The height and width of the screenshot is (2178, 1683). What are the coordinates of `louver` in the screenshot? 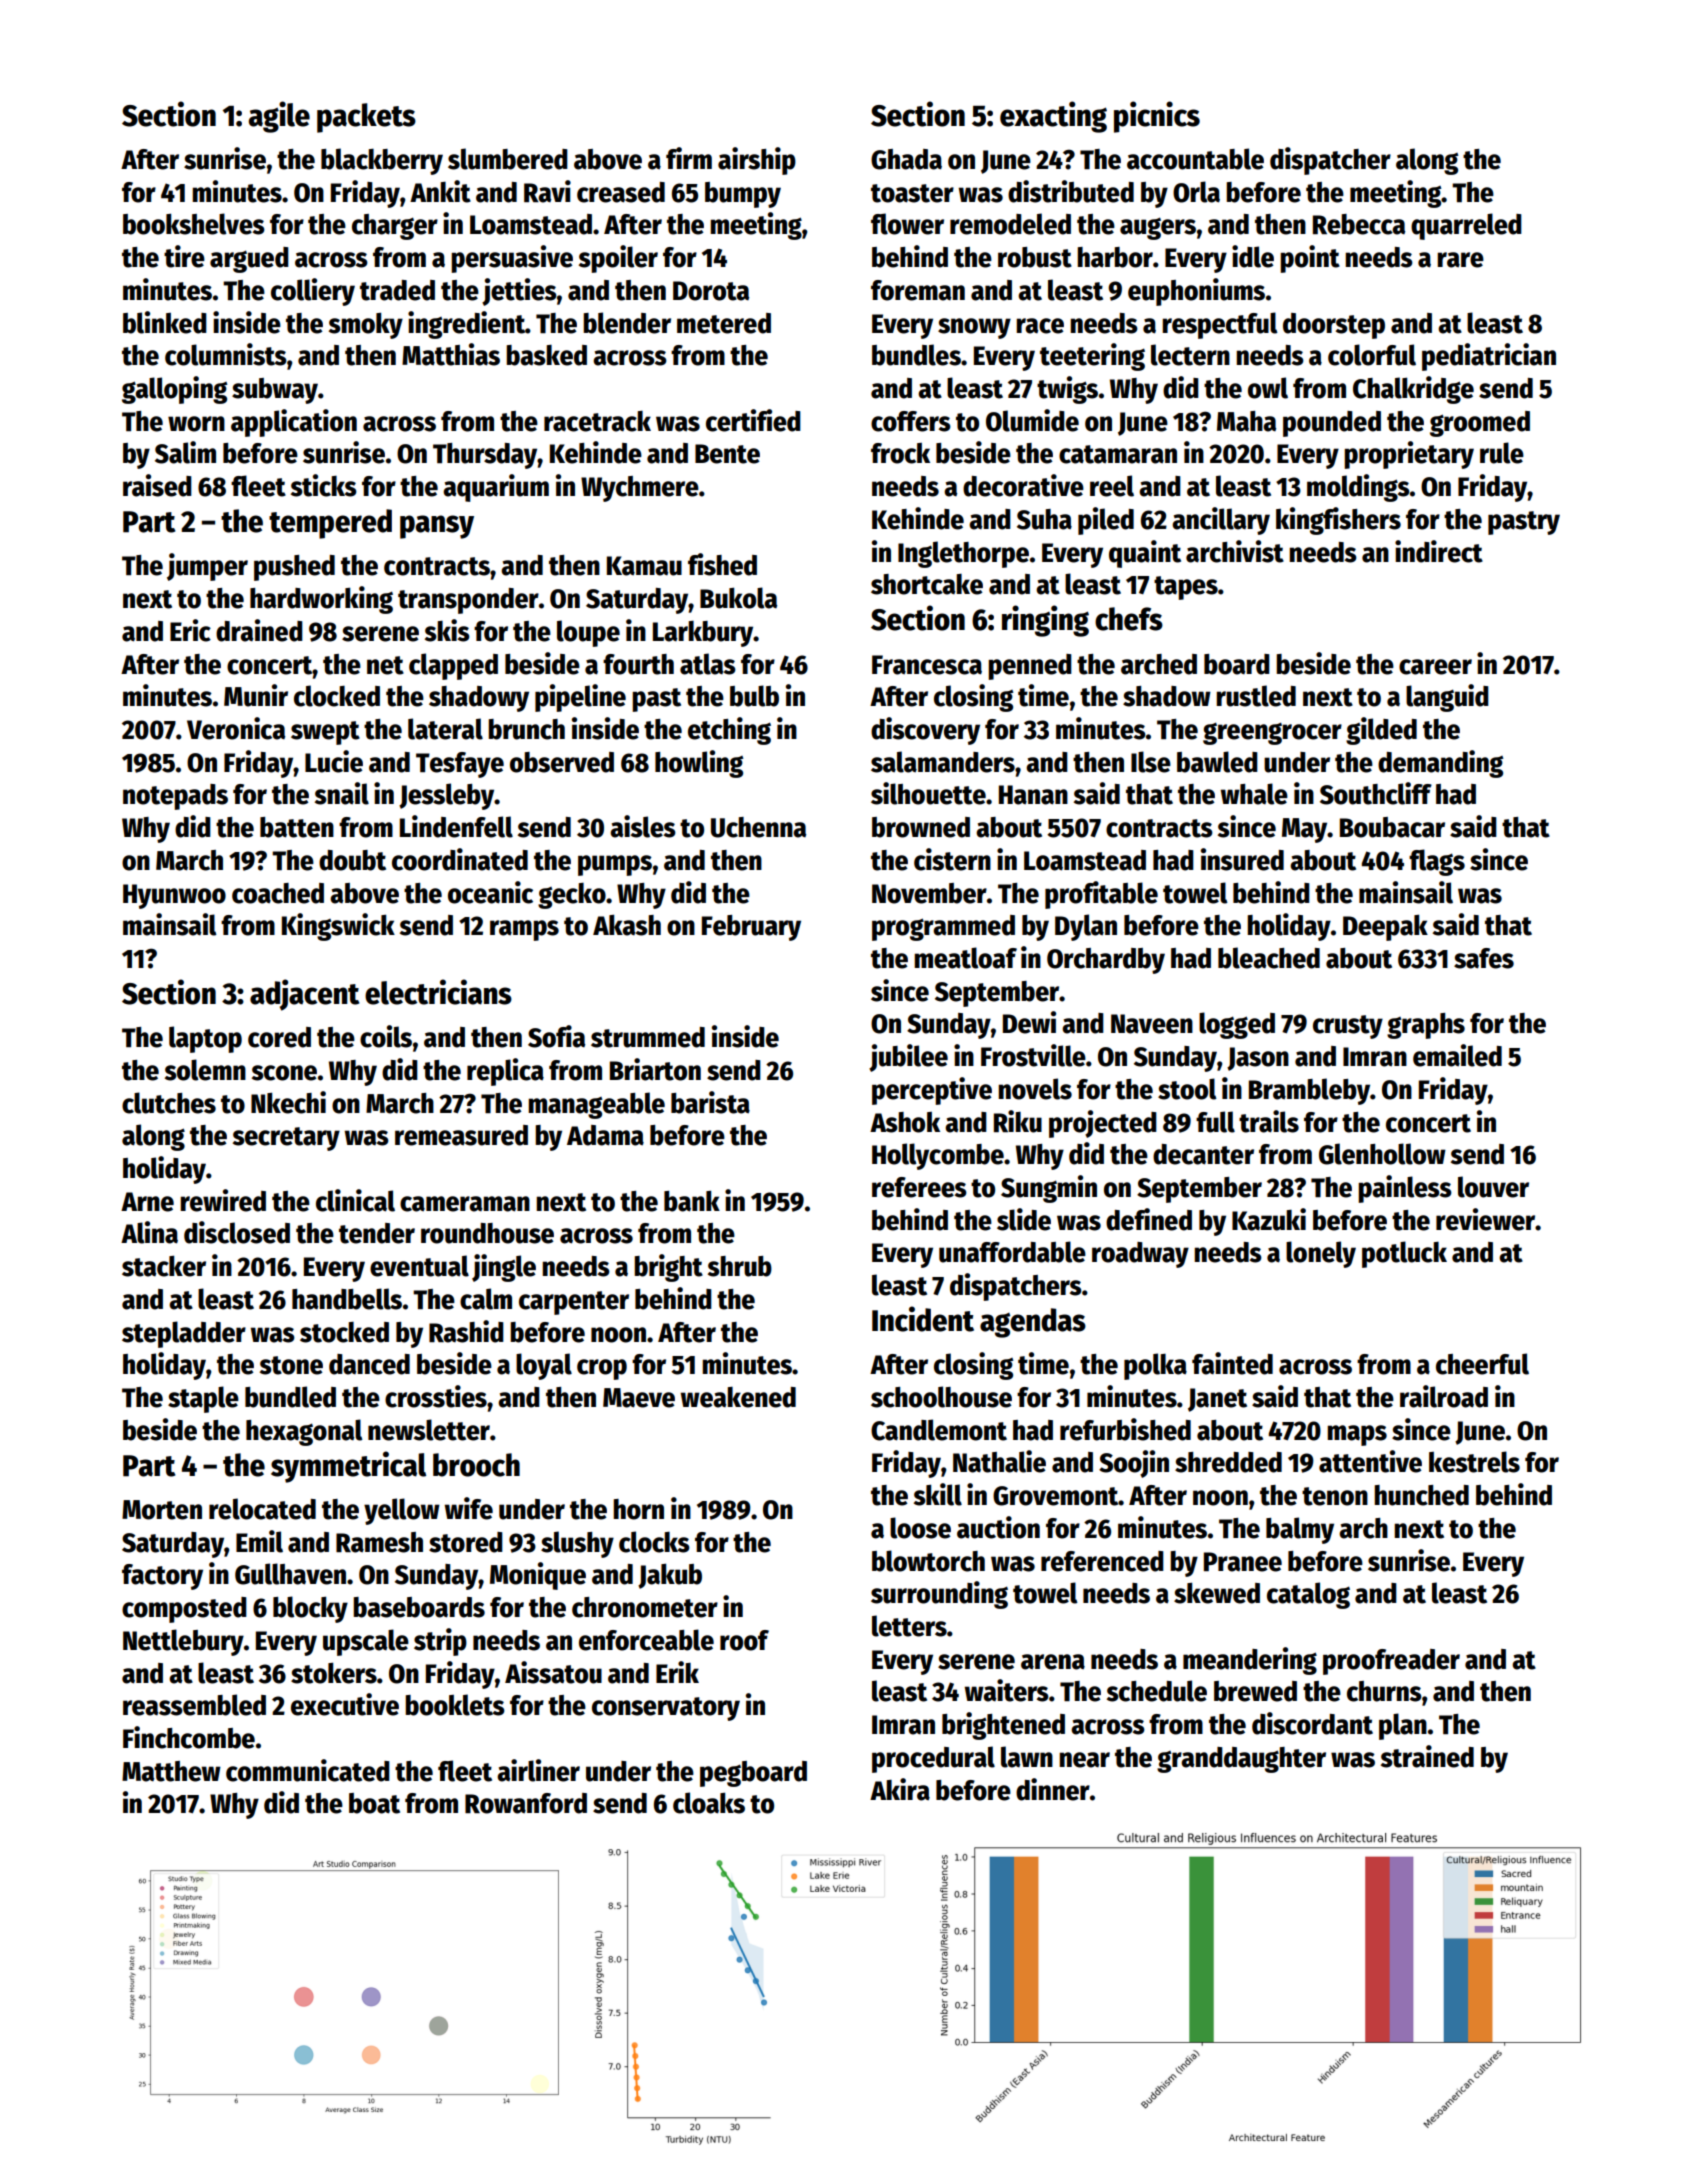 It's located at (1493, 1187).
